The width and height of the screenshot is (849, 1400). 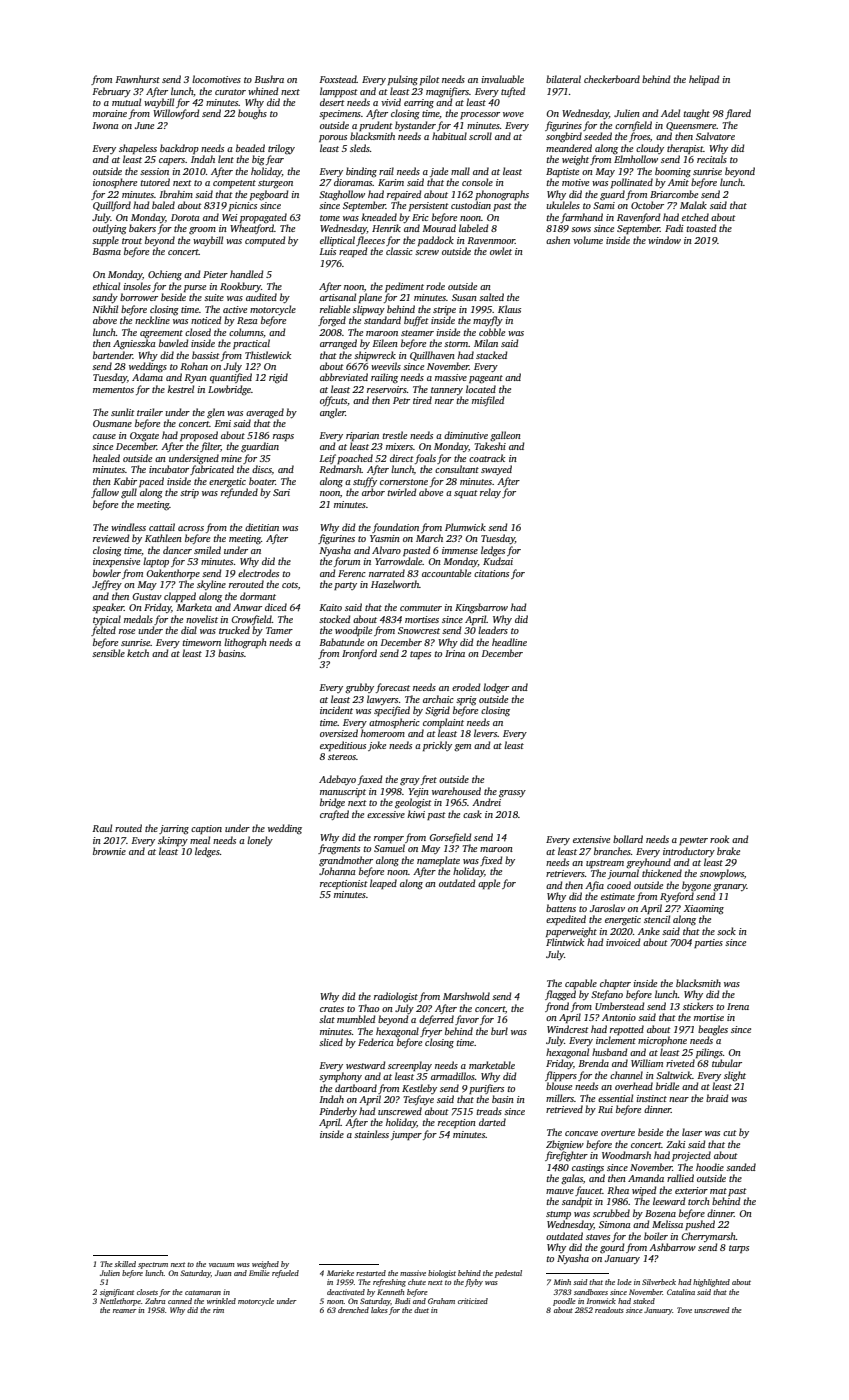 What do you see at coordinates (664, 240) in the screenshot?
I see `window` at bounding box center [664, 240].
